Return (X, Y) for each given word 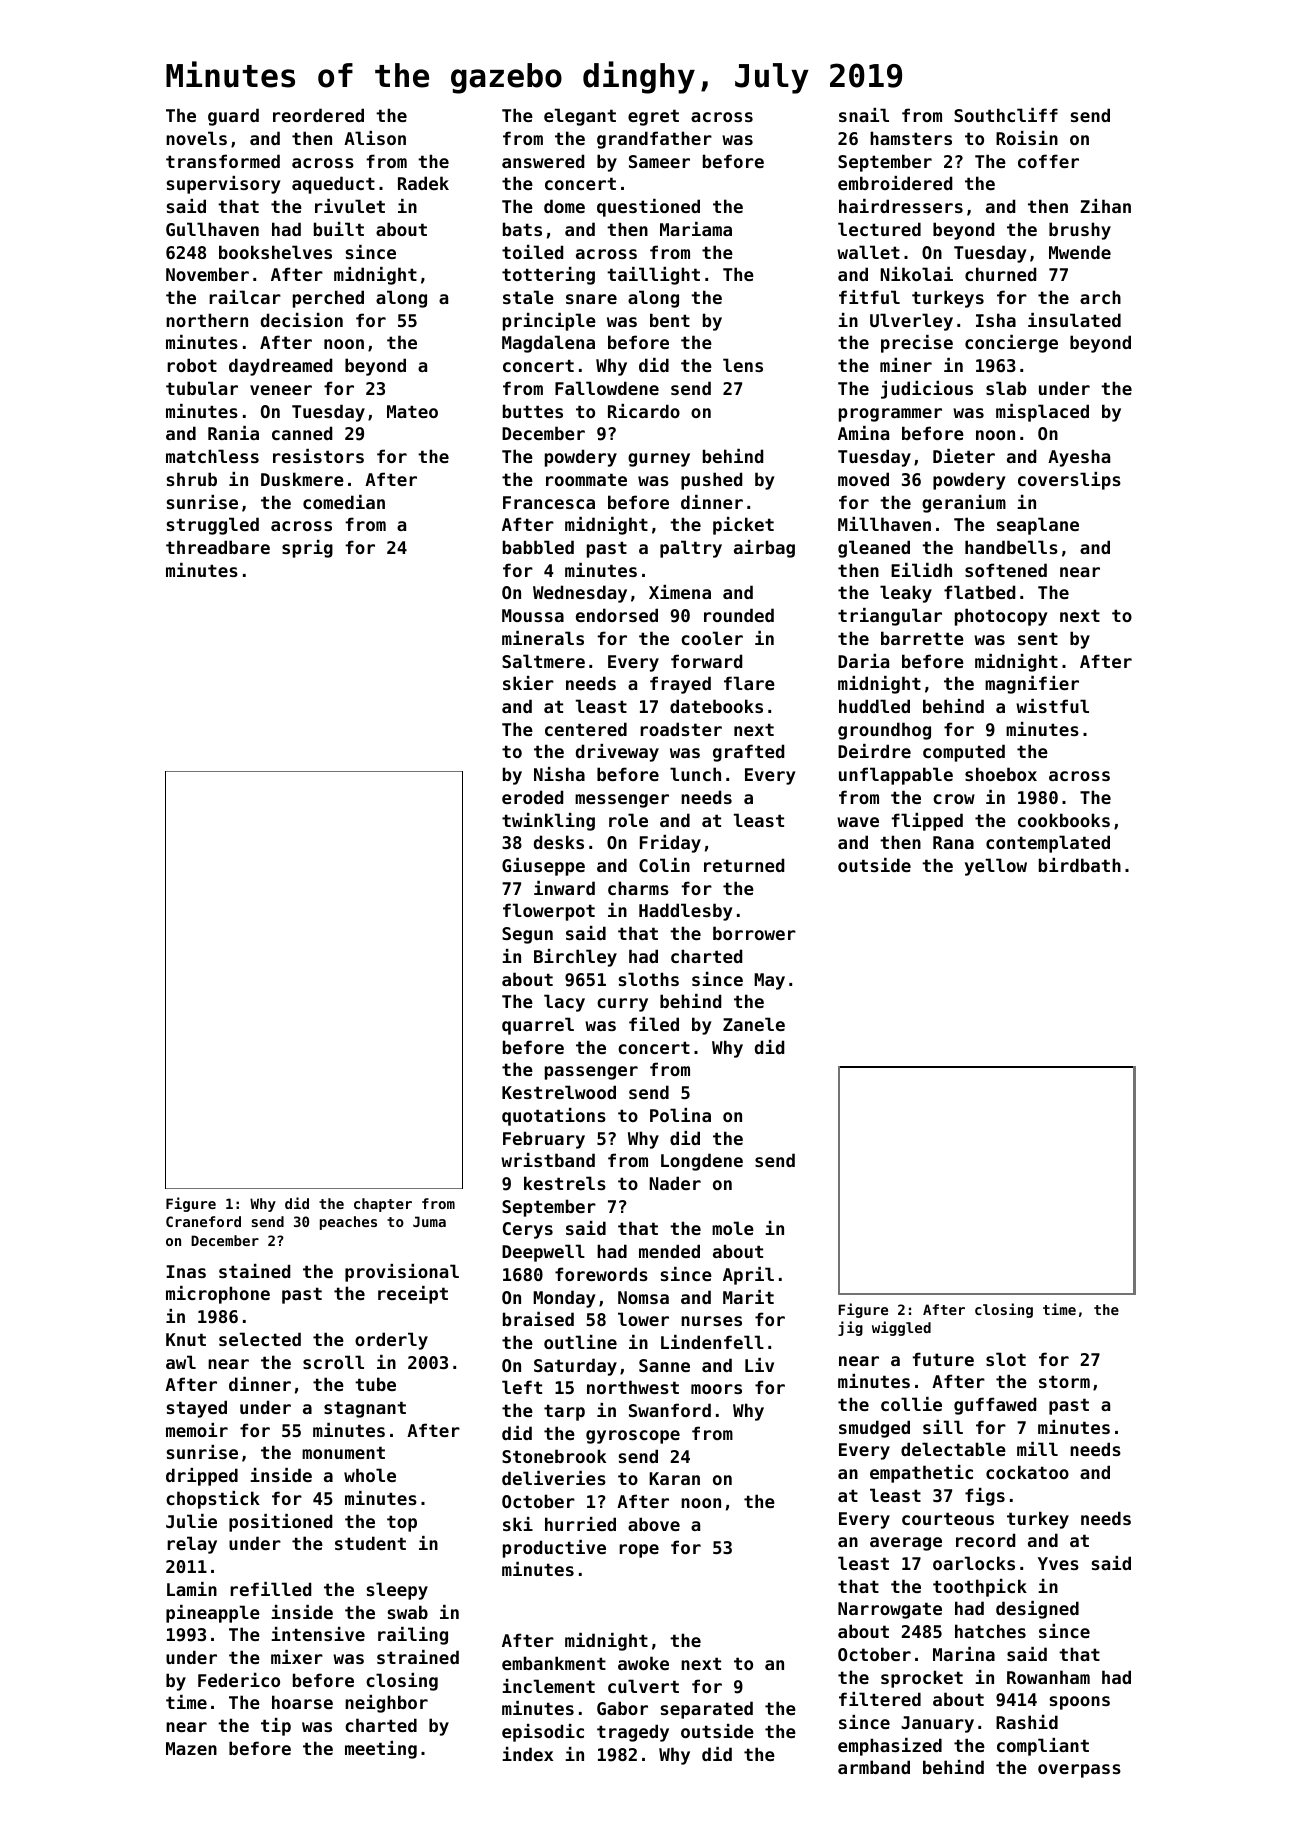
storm (1064, 1381)
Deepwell (543, 1253)
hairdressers (901, 206)
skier (528, 683)
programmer (890, 415)
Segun (527, 935)
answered (543, 161)
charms (638, 888)
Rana (953, 842)
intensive (318, 1634)
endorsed (617, 615)
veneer (281, 390)
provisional (402, 1273)
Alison (375, 138)
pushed (711, 481)
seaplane (1038, 526)
